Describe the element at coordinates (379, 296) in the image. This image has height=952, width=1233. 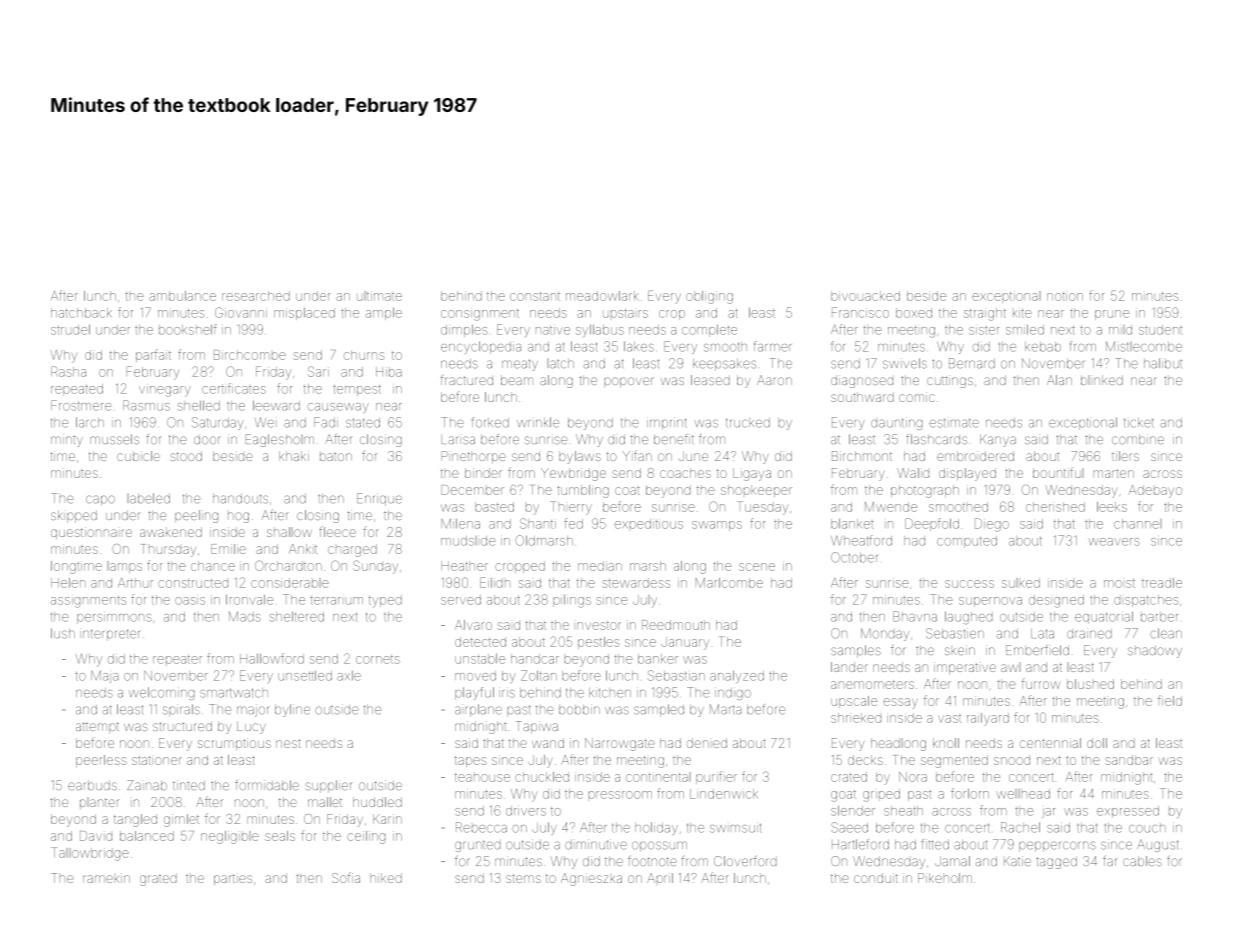
I see `ultimate` at that location.
